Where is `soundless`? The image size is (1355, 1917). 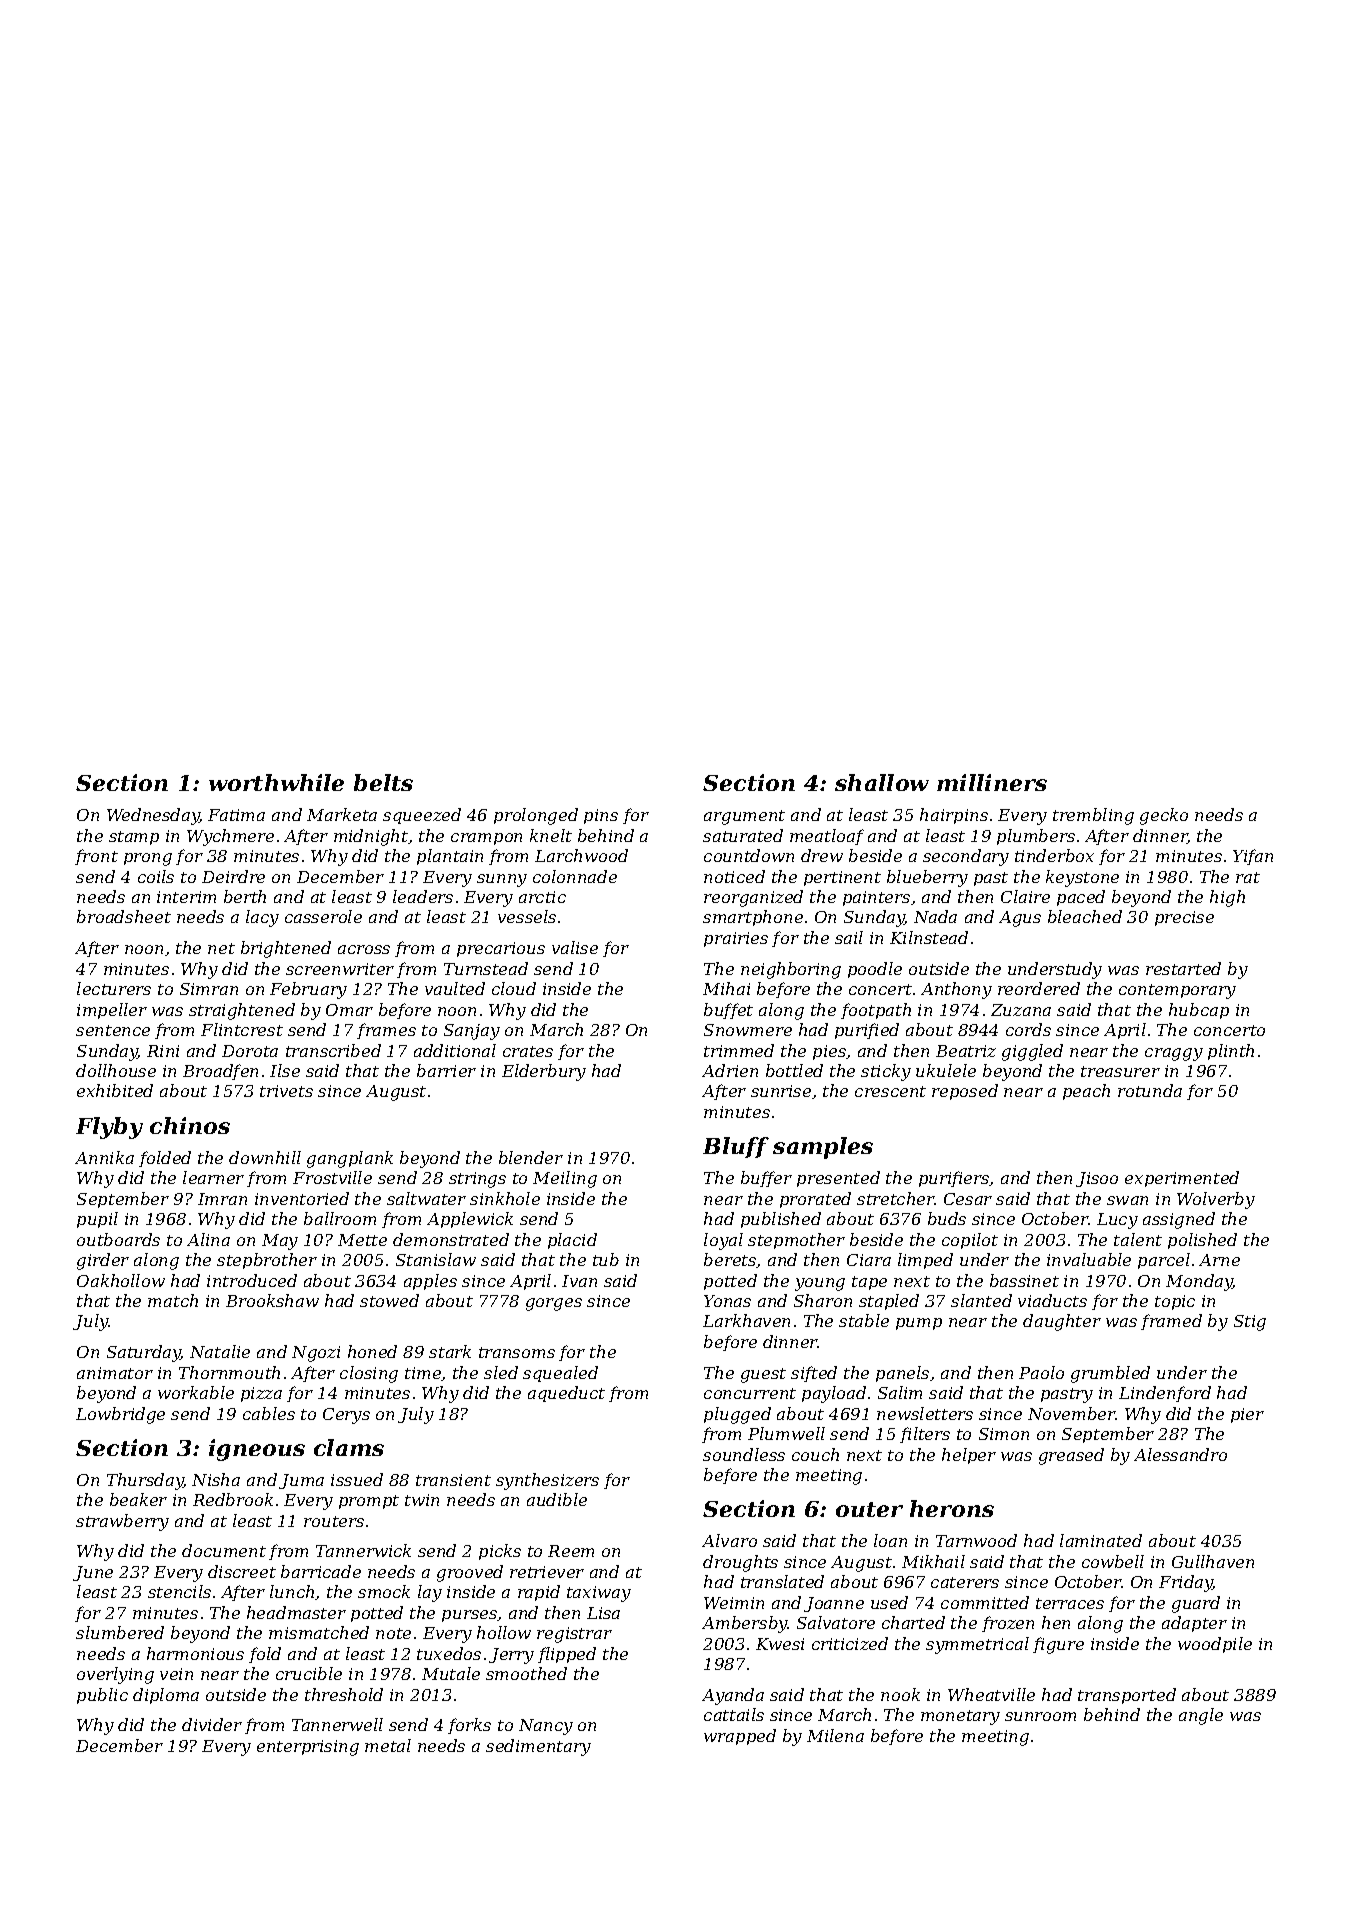
soundless is located at coordinates (744, 1454).
